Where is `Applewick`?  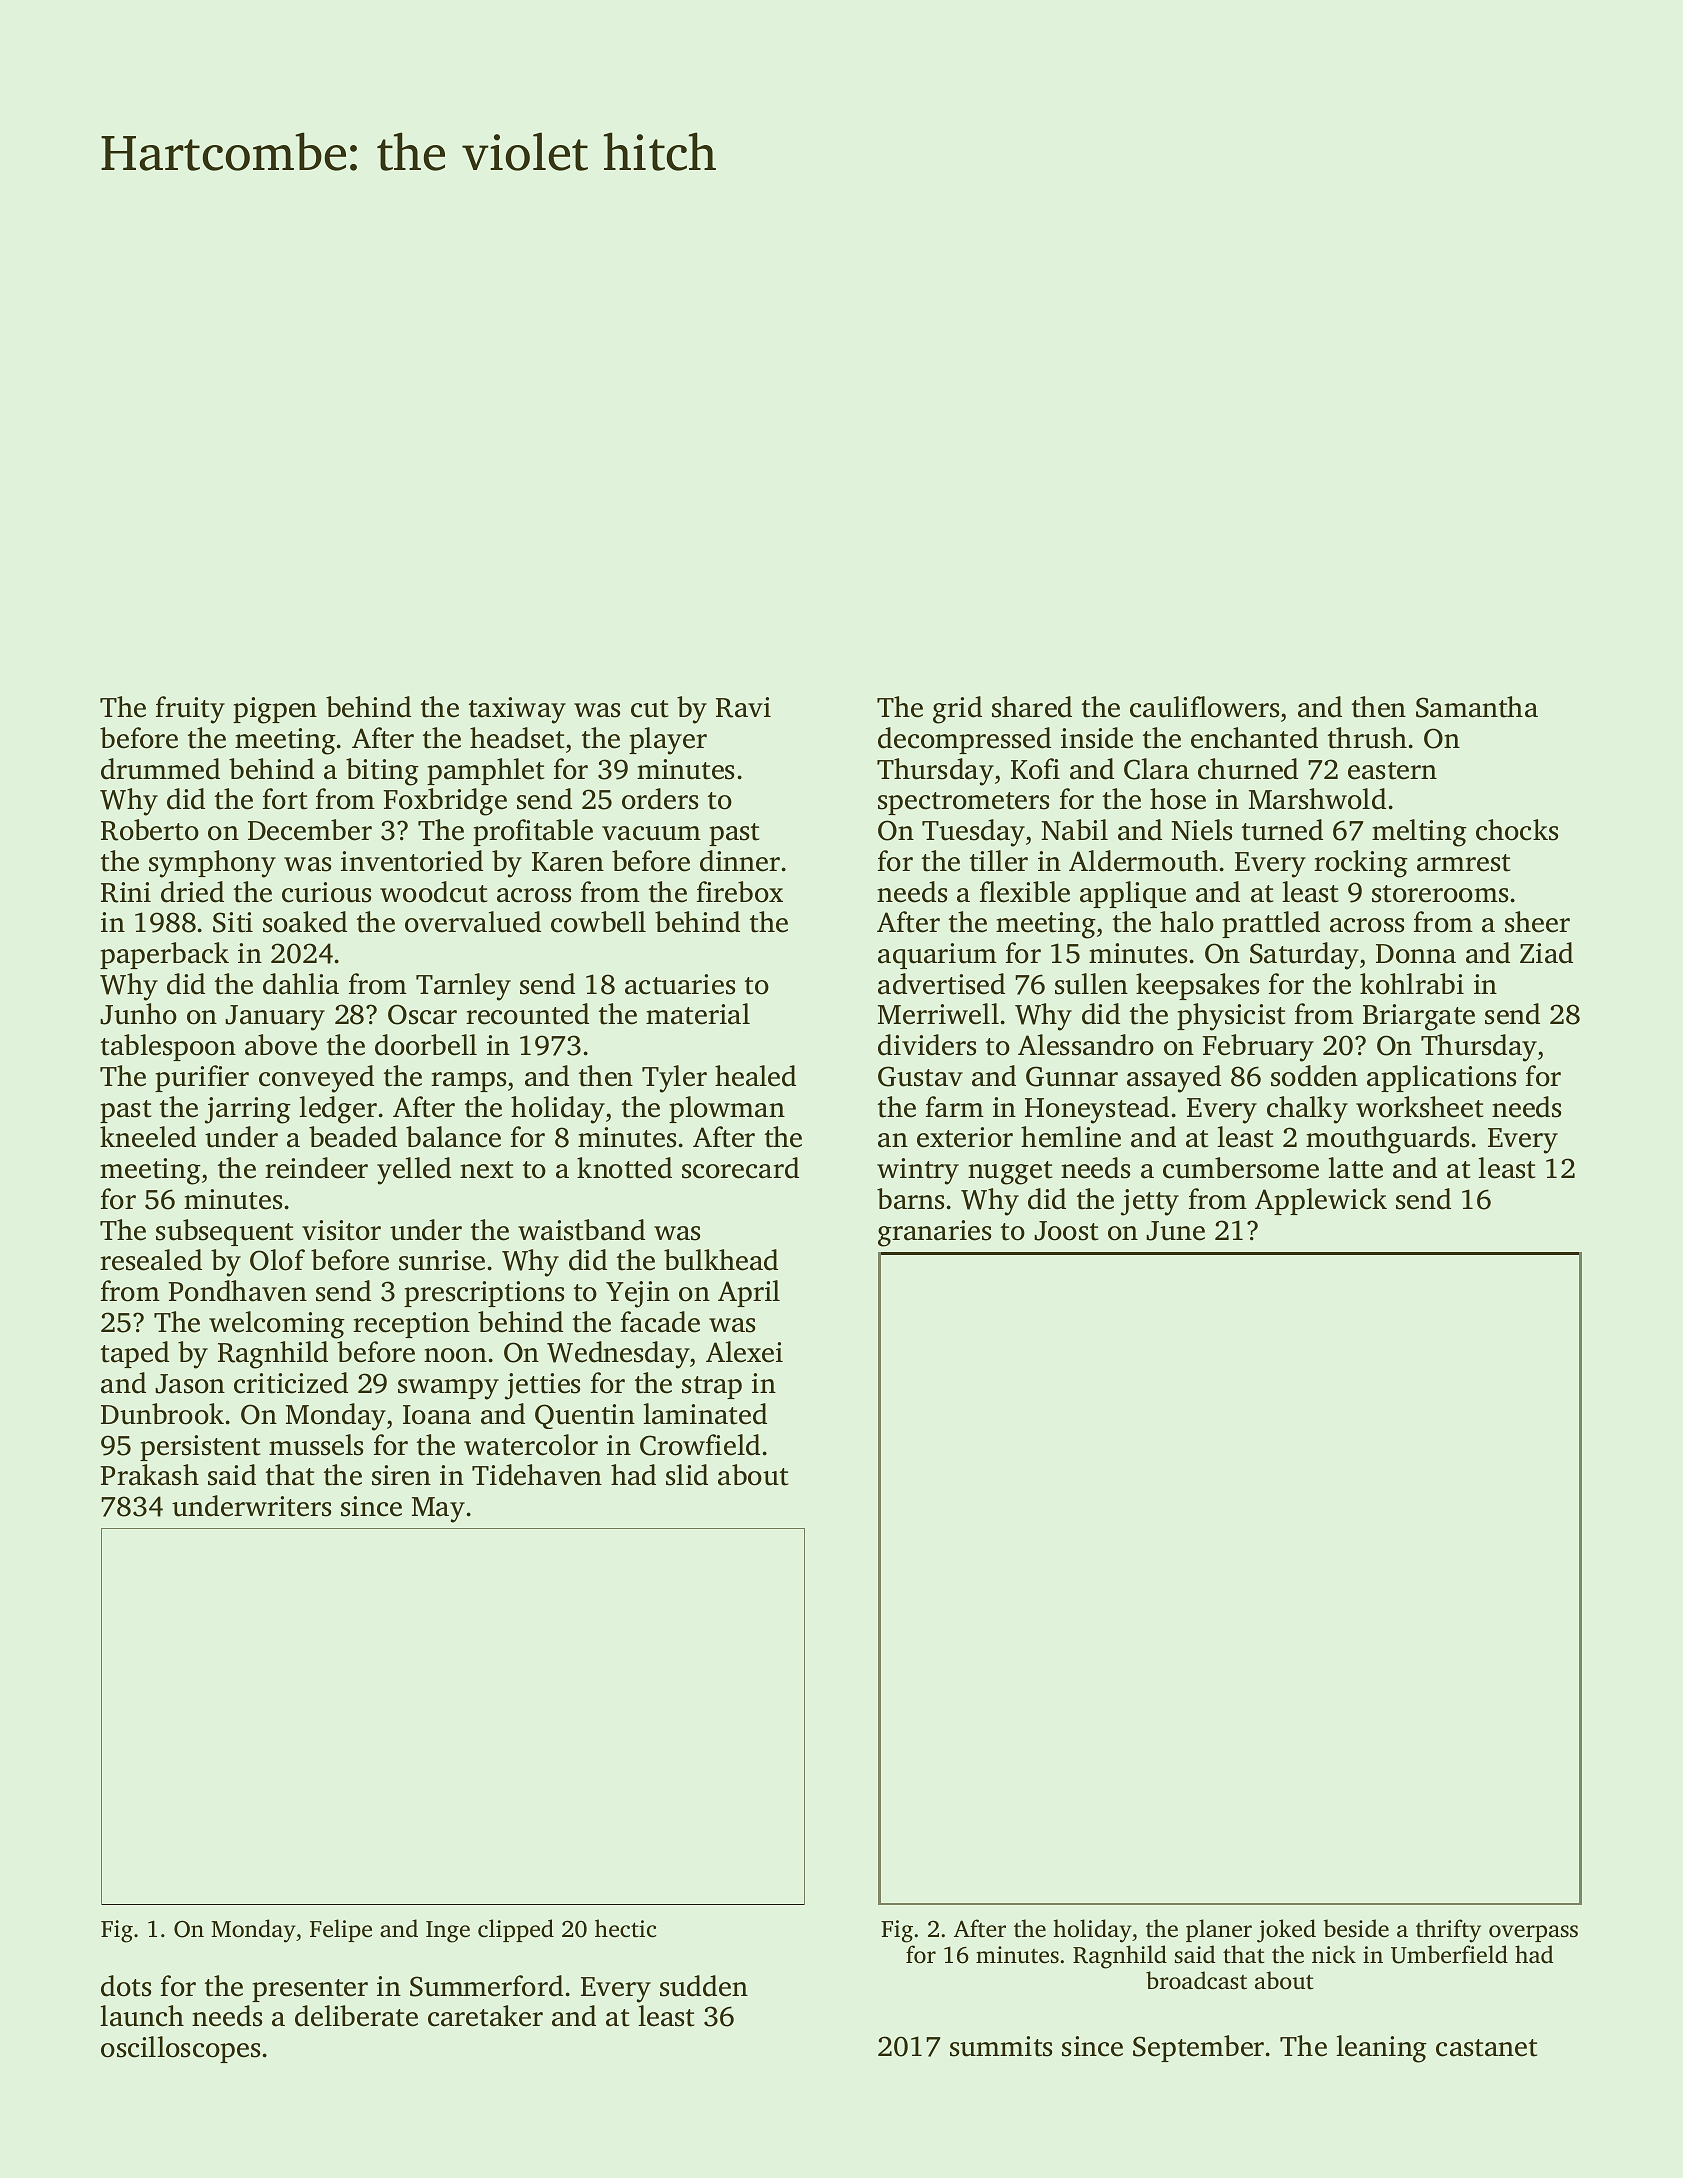 Applewick is located at coordinates (1321, 1201).
